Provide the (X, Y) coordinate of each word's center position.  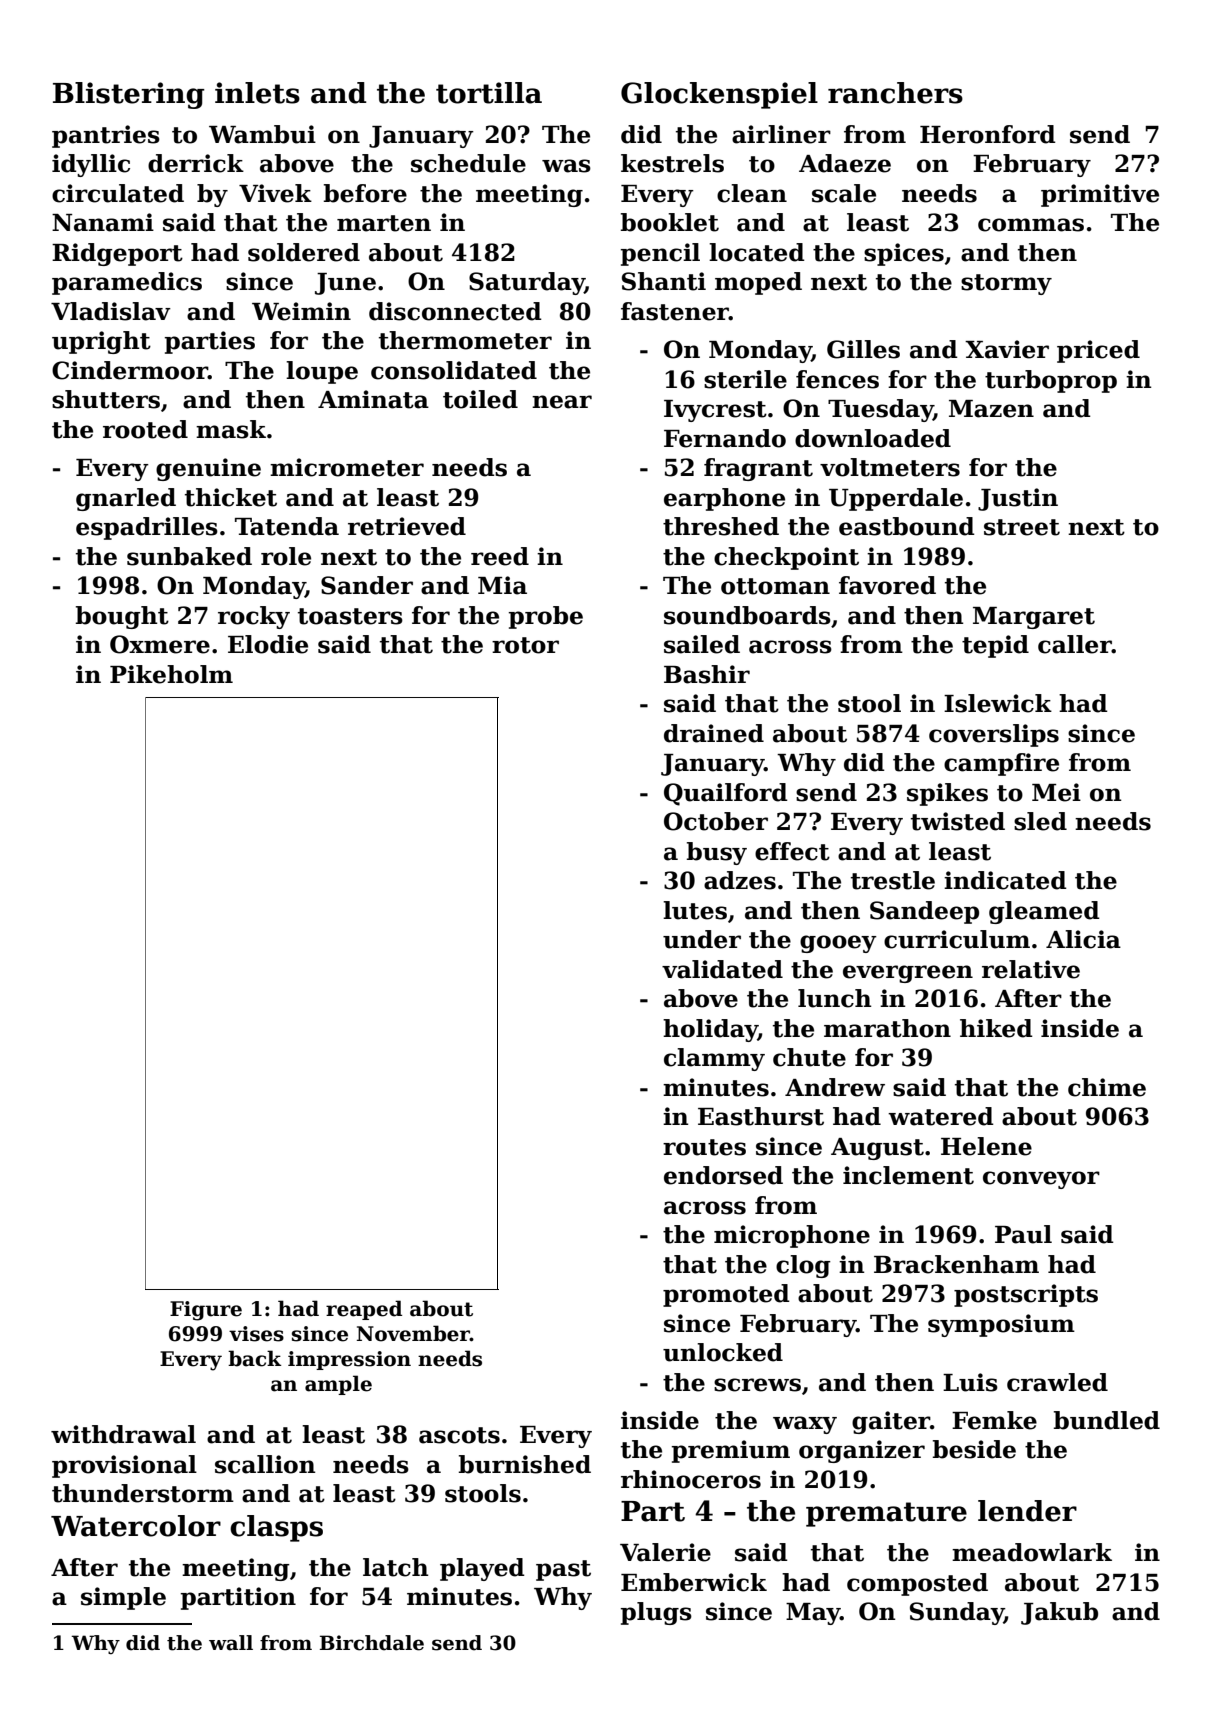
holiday (710, 1030)
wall (231, 1643)
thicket (231, 497)
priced (1098, 351)
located (757, 252)
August (877, 1149)
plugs (656, 1613)
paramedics (127, 283)
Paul (1023, 1234)
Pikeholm (171, 674)
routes (704, 1147)
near (562, 402)
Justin (1018, 499)
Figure (206, 1311)
